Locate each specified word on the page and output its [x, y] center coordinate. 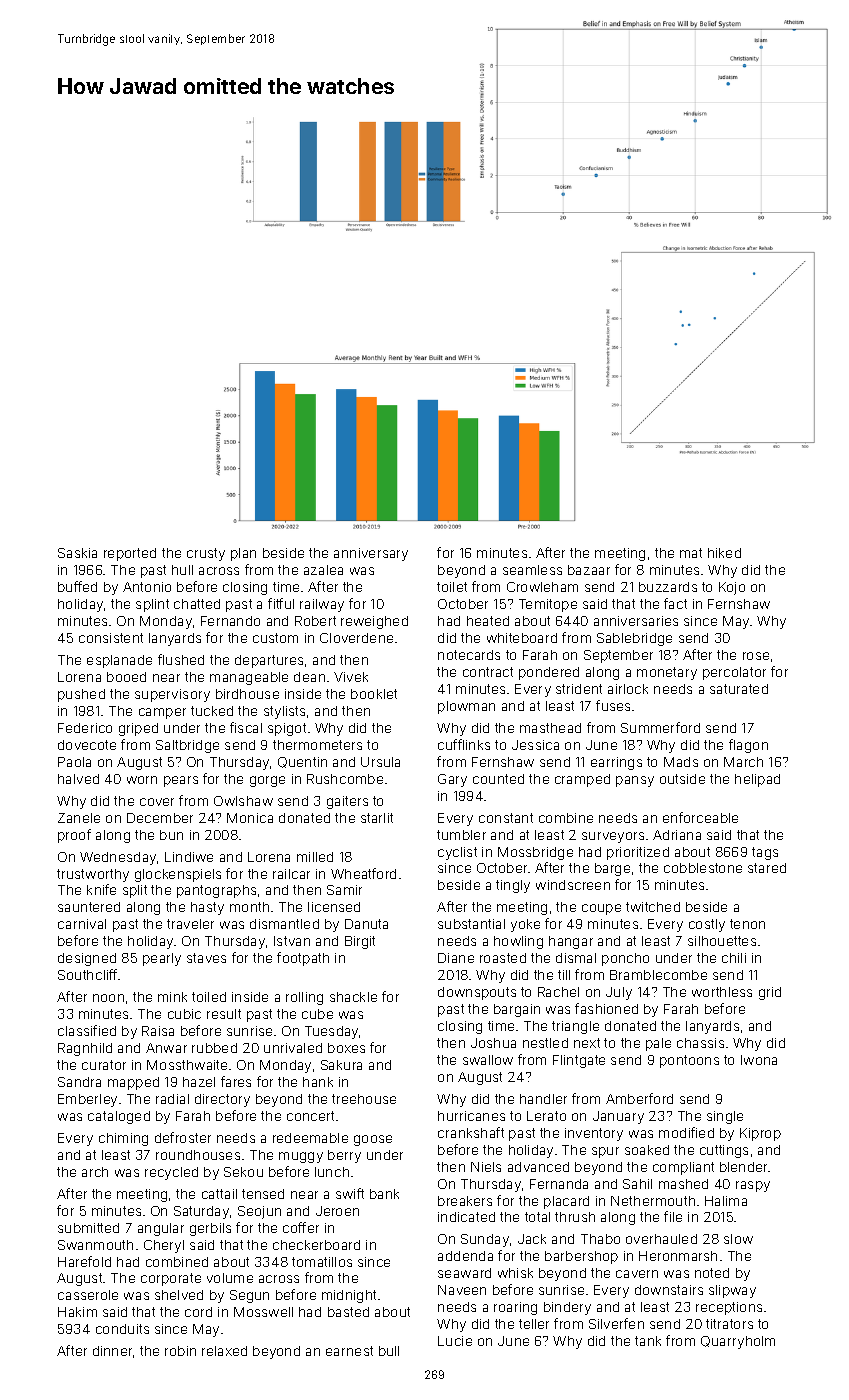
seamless [532, 570]
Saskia [77, 553]
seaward [464, 1273]
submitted [88, 1228]
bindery [567, 1308]
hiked [724, 553]
